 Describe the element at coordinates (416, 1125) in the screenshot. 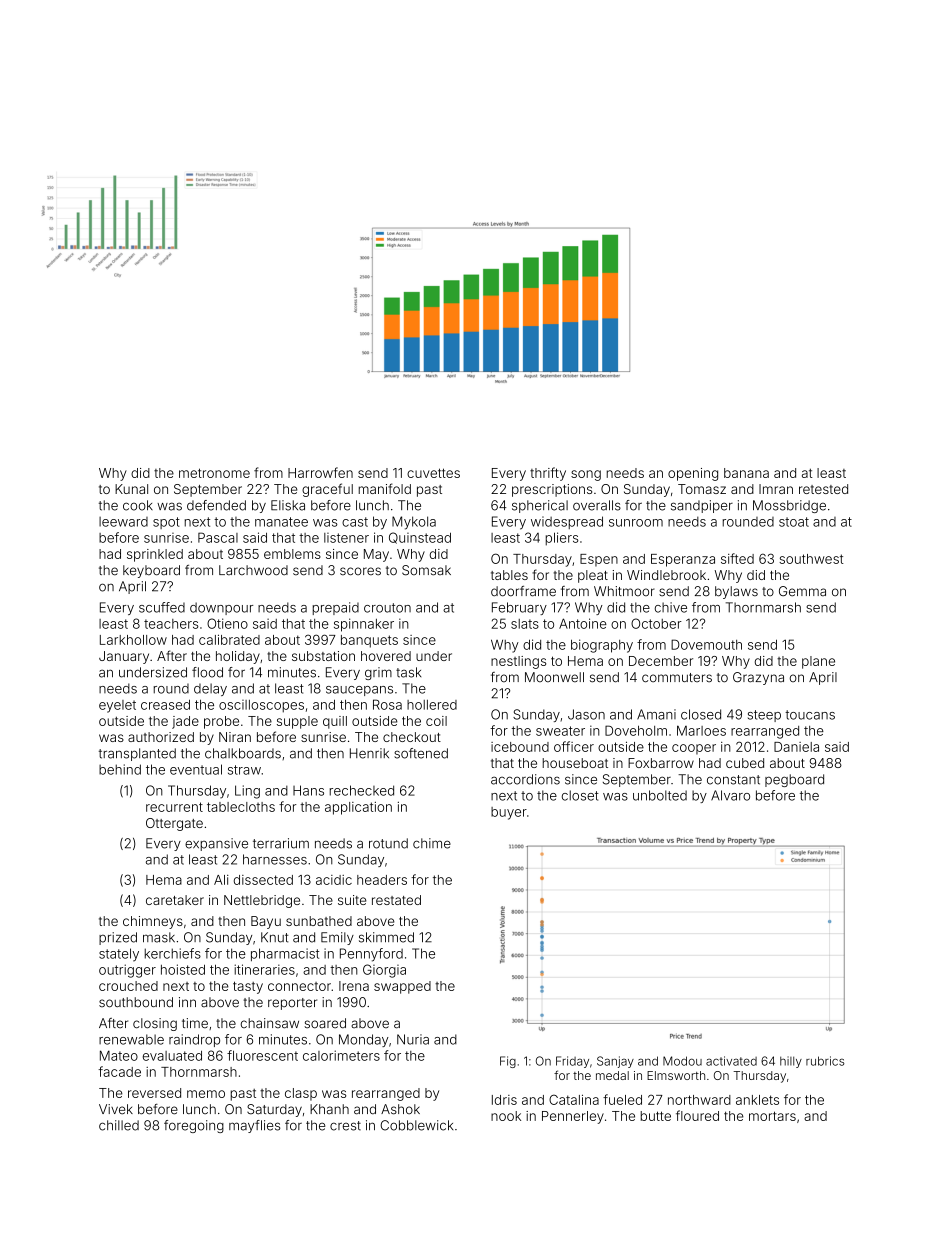

I see `Cobblewick` at that location.
